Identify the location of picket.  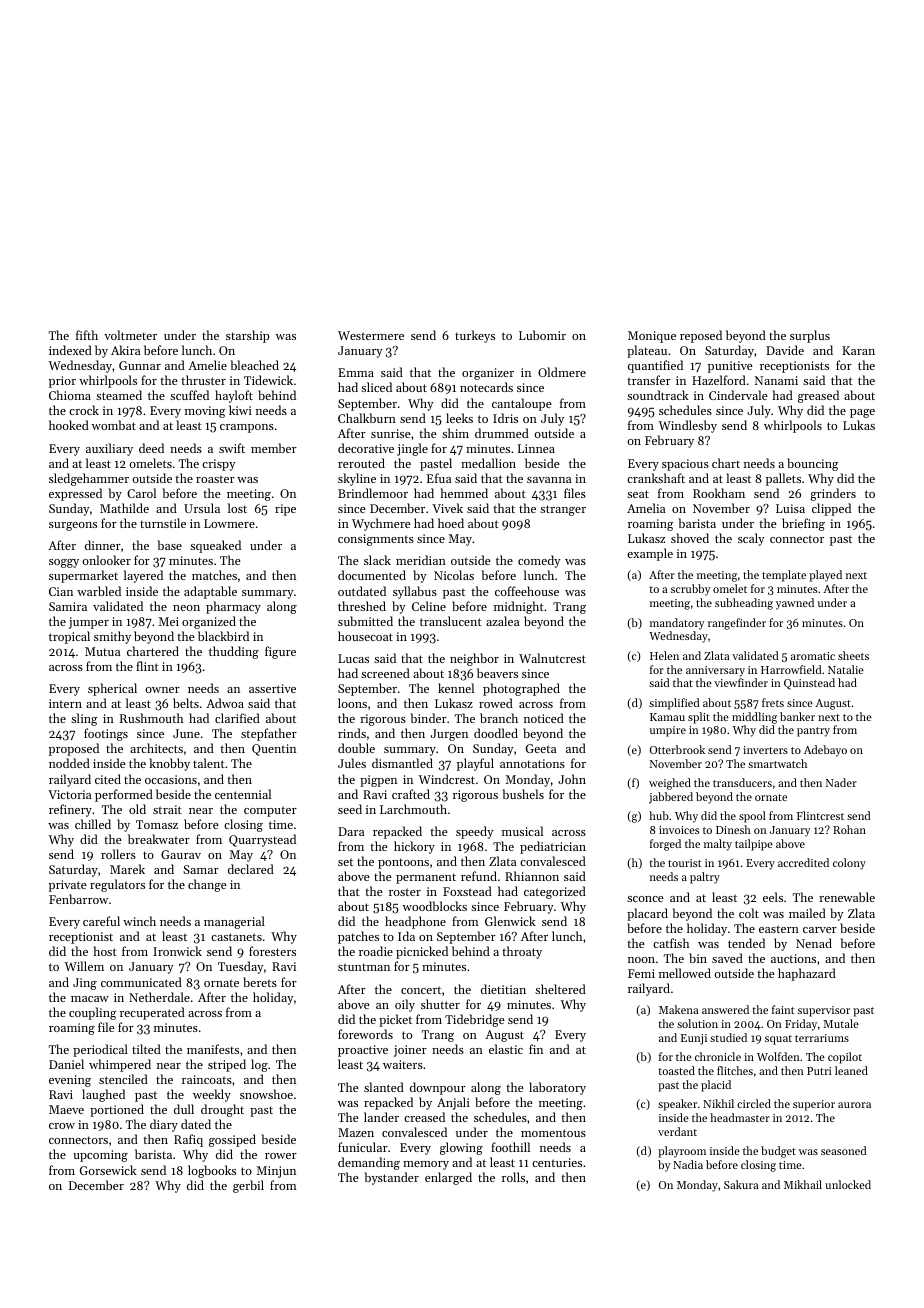
(395, 1020).
